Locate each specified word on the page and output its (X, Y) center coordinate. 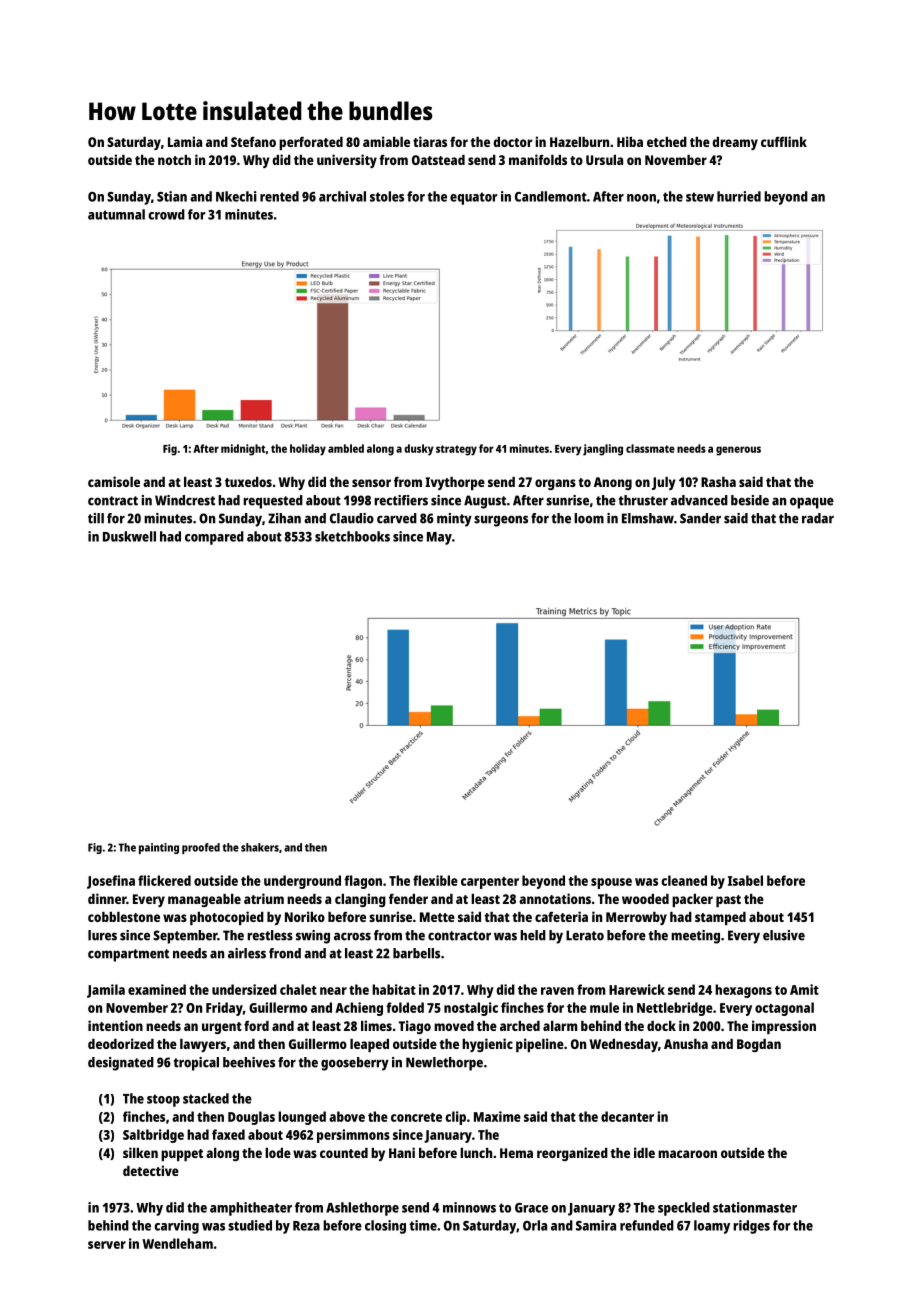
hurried (739, 196)
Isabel (745, 880)
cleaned (684, 880)
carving (176, 1227)
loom (589, 518)
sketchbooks (352, 536)
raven (557, 991)
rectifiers (401, 500)
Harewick (637, 989)
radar (818, 518)
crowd (166, 214)
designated (121, 1064)
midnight (243, 450)
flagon (363, 882)
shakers (260, 847)
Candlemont (551, 196)
